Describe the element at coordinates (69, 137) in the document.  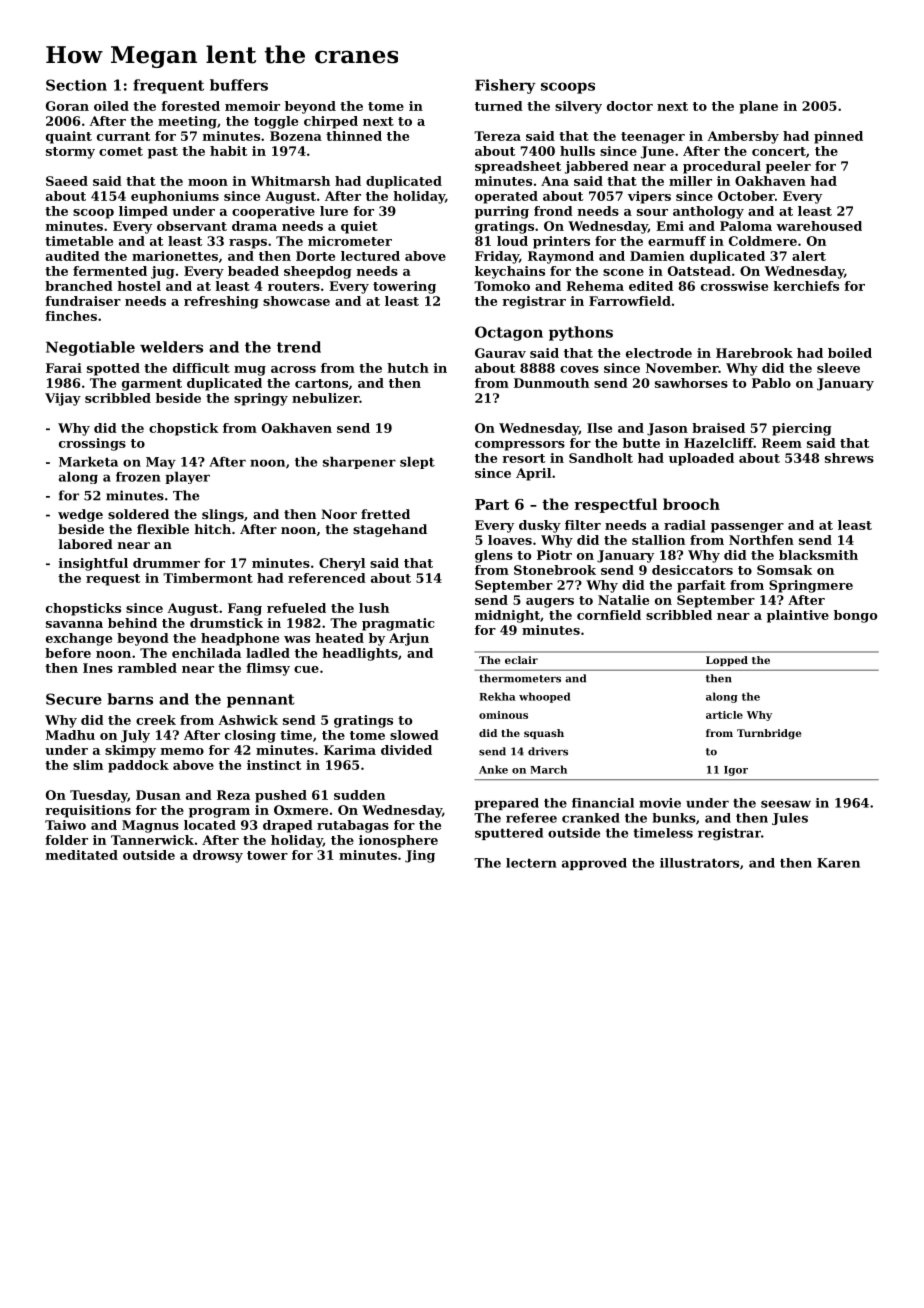
I see `quaint` at that location.
